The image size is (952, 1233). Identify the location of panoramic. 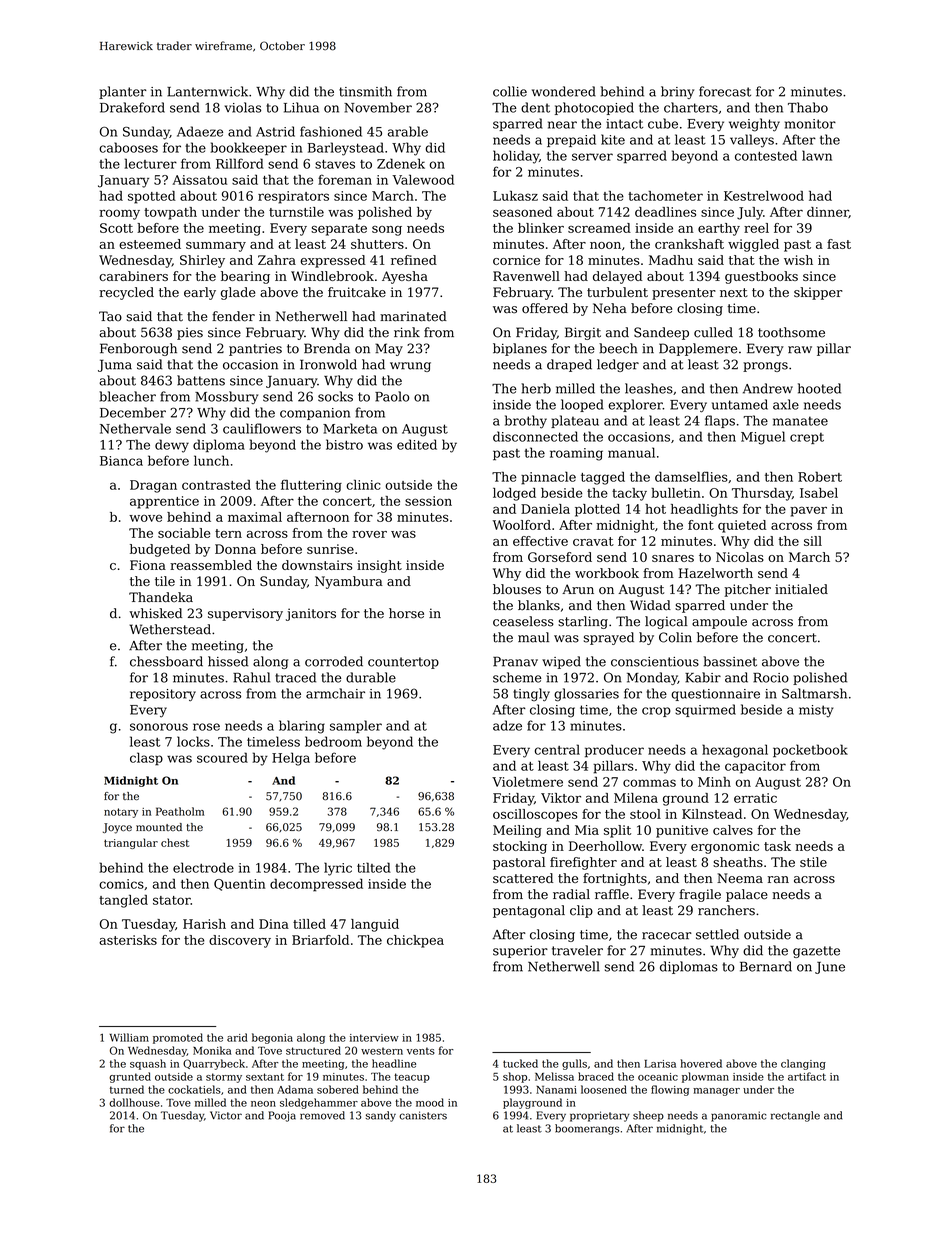
(738, 1116).
